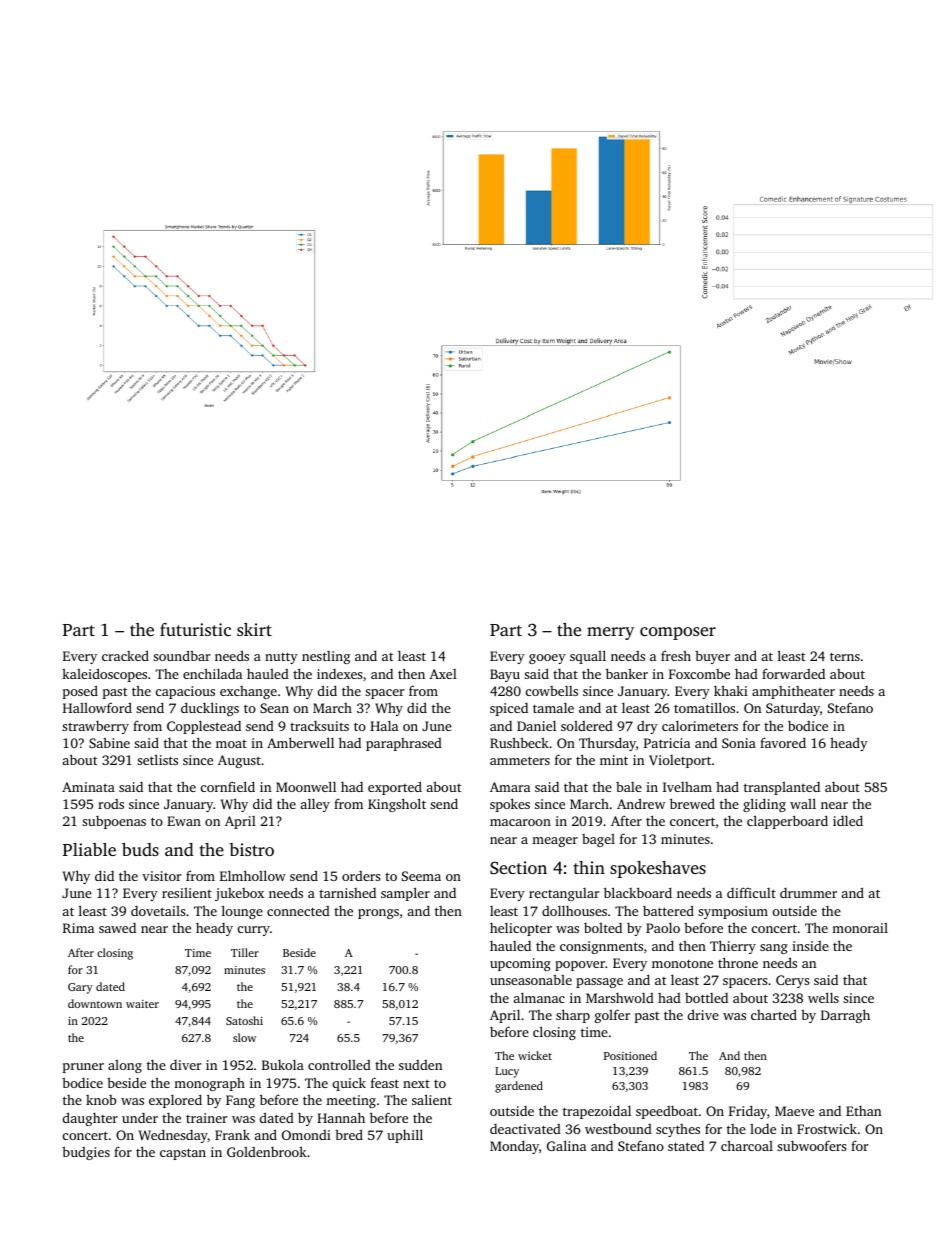 The height and width of the screenshot is (1233, 952). What do you see at coordinates (245, 952) in the screenshot?
I see `Tiller` at bounding box center [245, 952].
